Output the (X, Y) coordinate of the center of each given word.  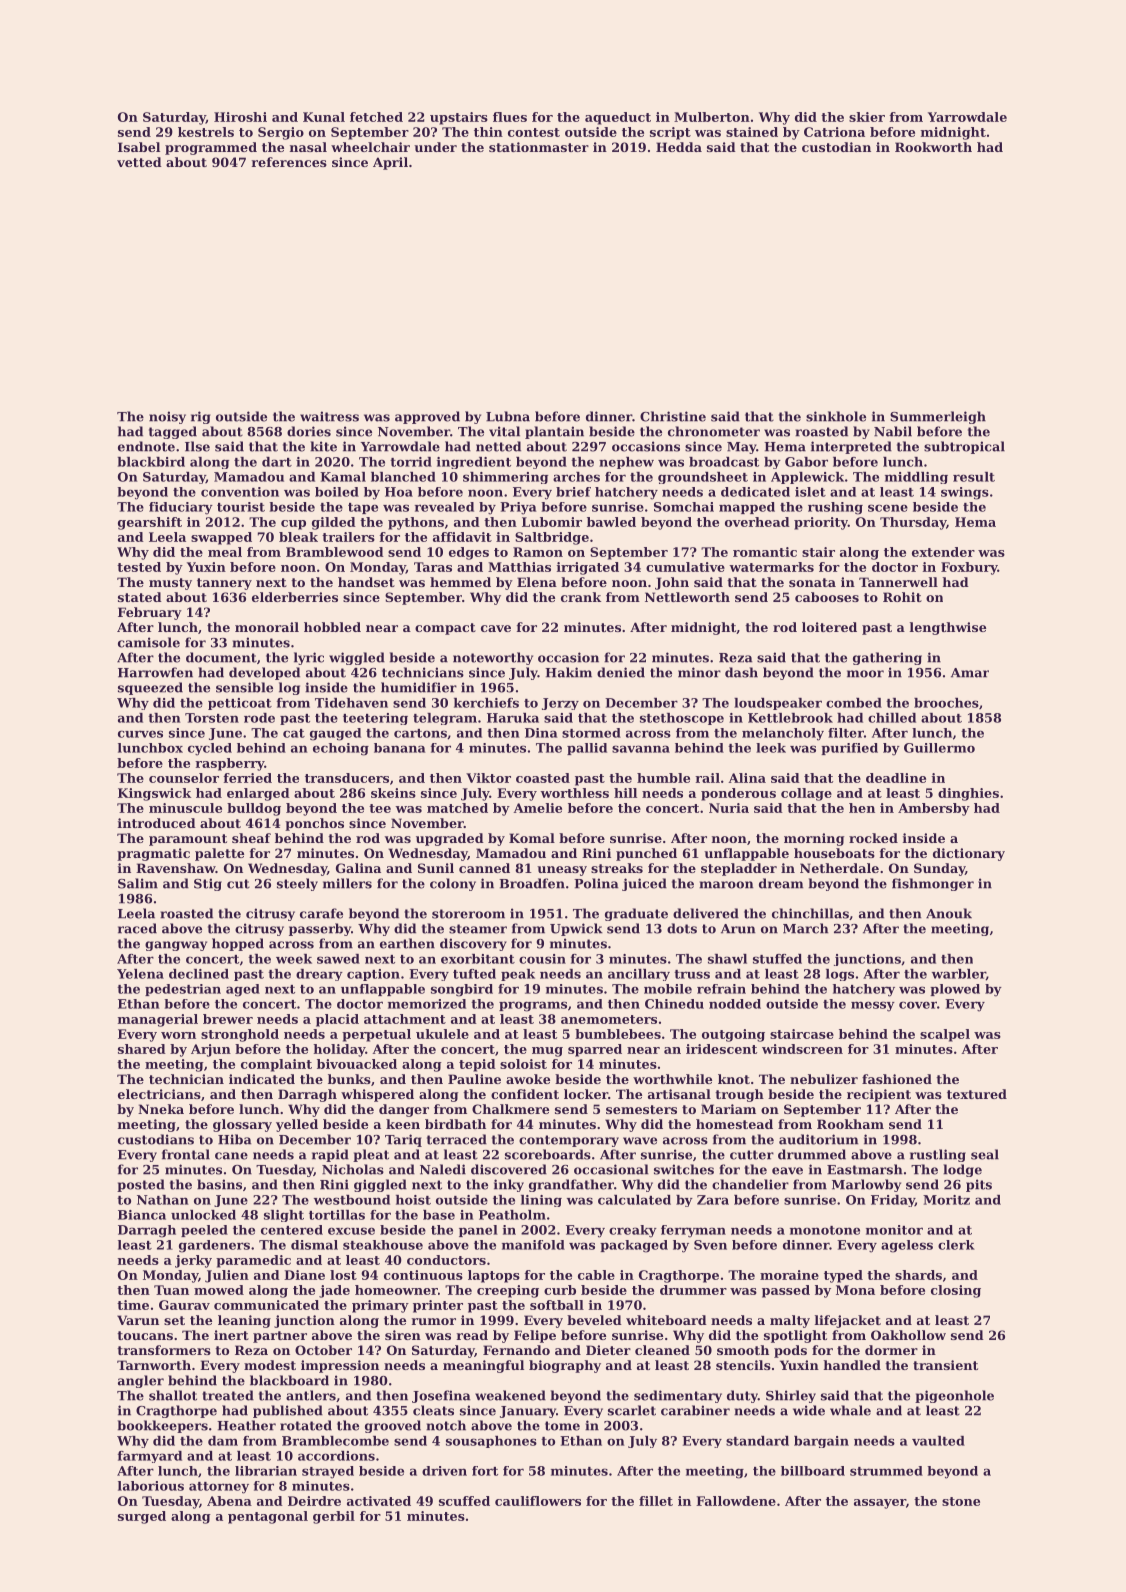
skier (867, 117)
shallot (173, 1395)
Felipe (535, 1336)
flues (510, 117)
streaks (617, 868)
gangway (176, 946)
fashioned (897, 1079)
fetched (376, 117)
